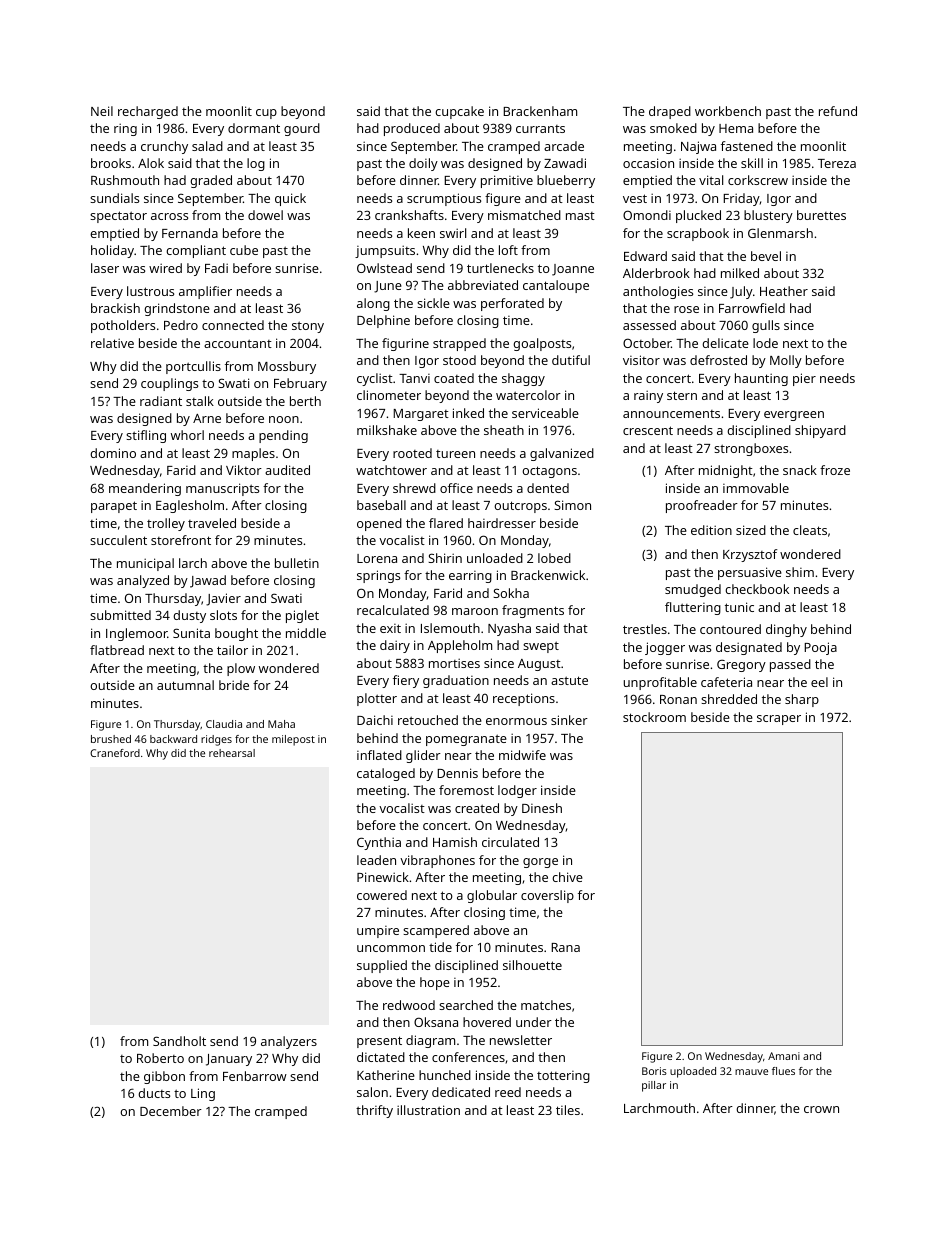  Describe the element at coordinates (445, 1075) in the page. I see `hunched` at that location.
